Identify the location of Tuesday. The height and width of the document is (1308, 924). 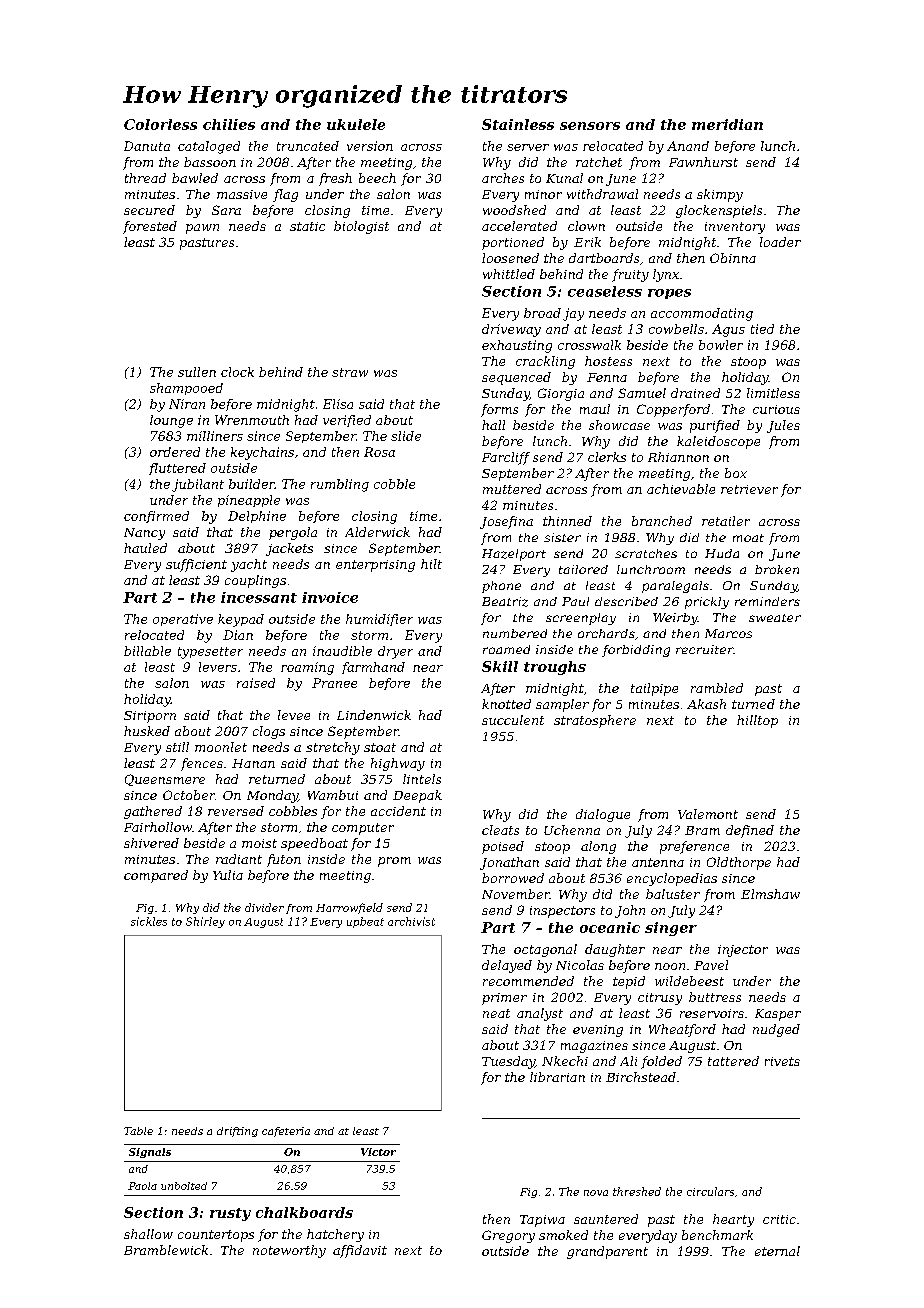
(508, 1062).
